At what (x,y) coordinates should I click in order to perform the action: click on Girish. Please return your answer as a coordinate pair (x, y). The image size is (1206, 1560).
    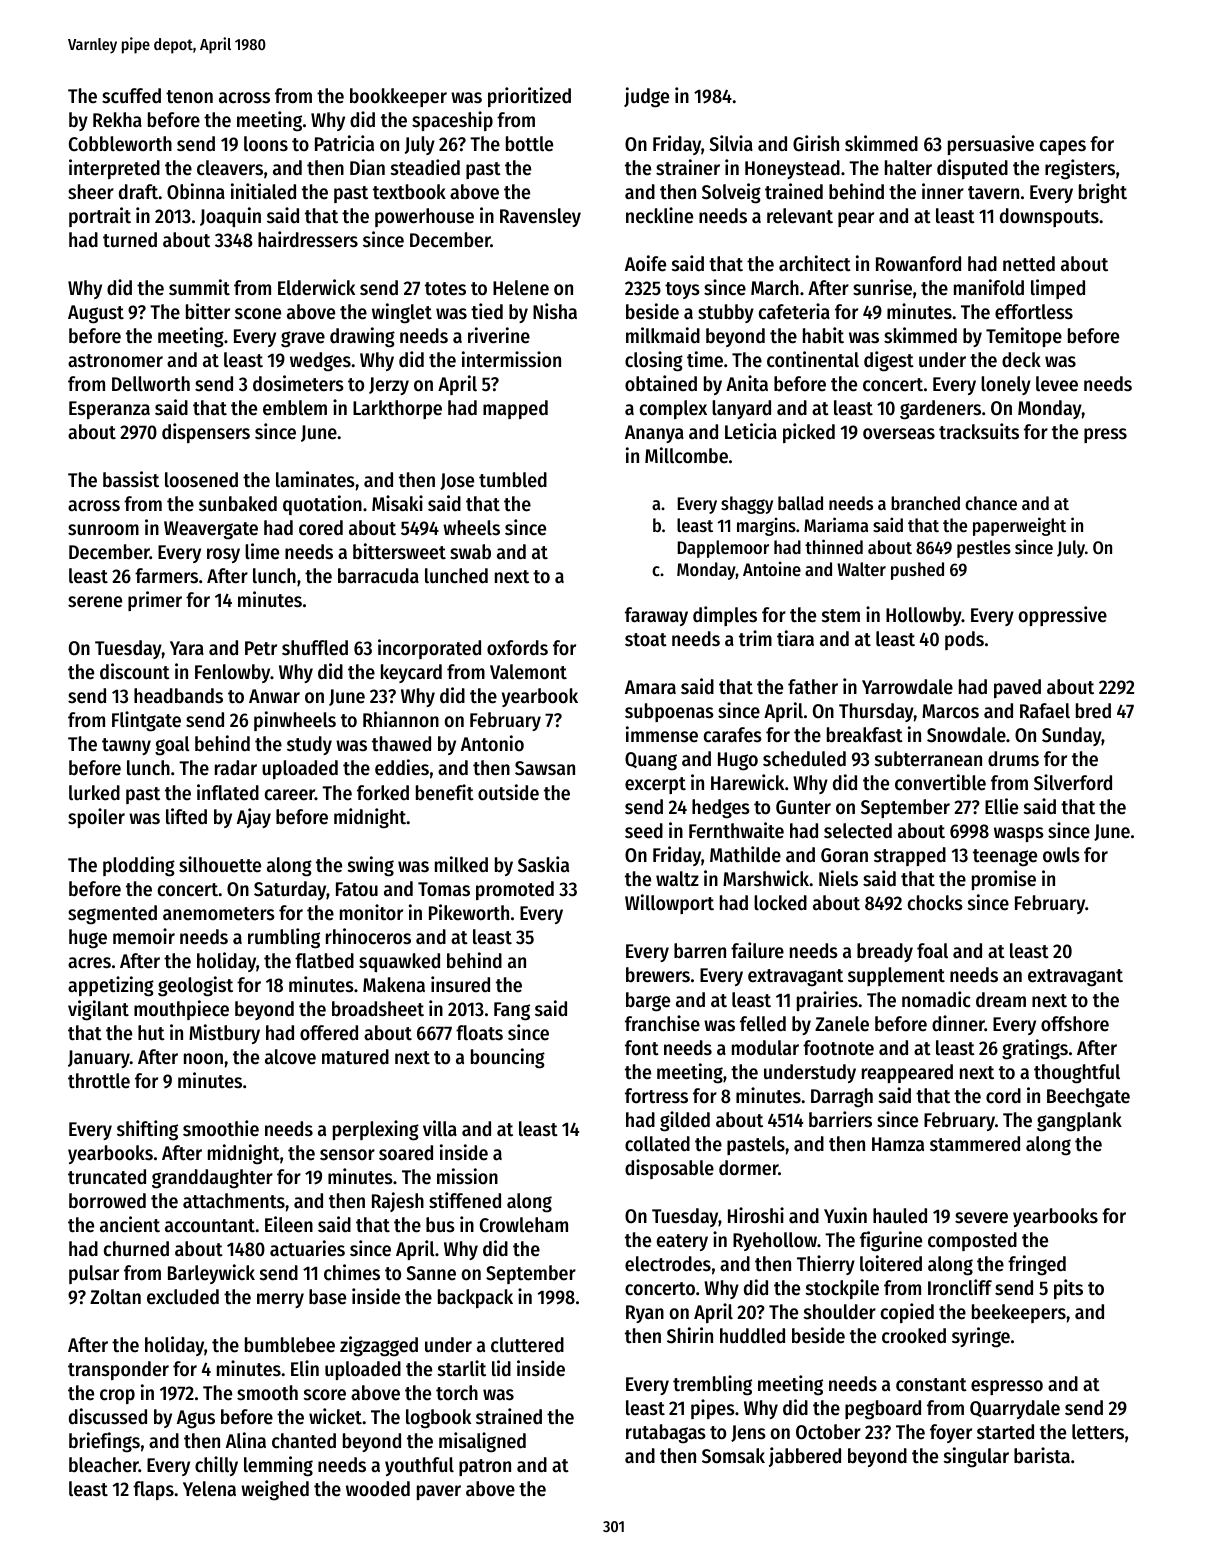
    Looking at the image, I should click on (816, 143).
